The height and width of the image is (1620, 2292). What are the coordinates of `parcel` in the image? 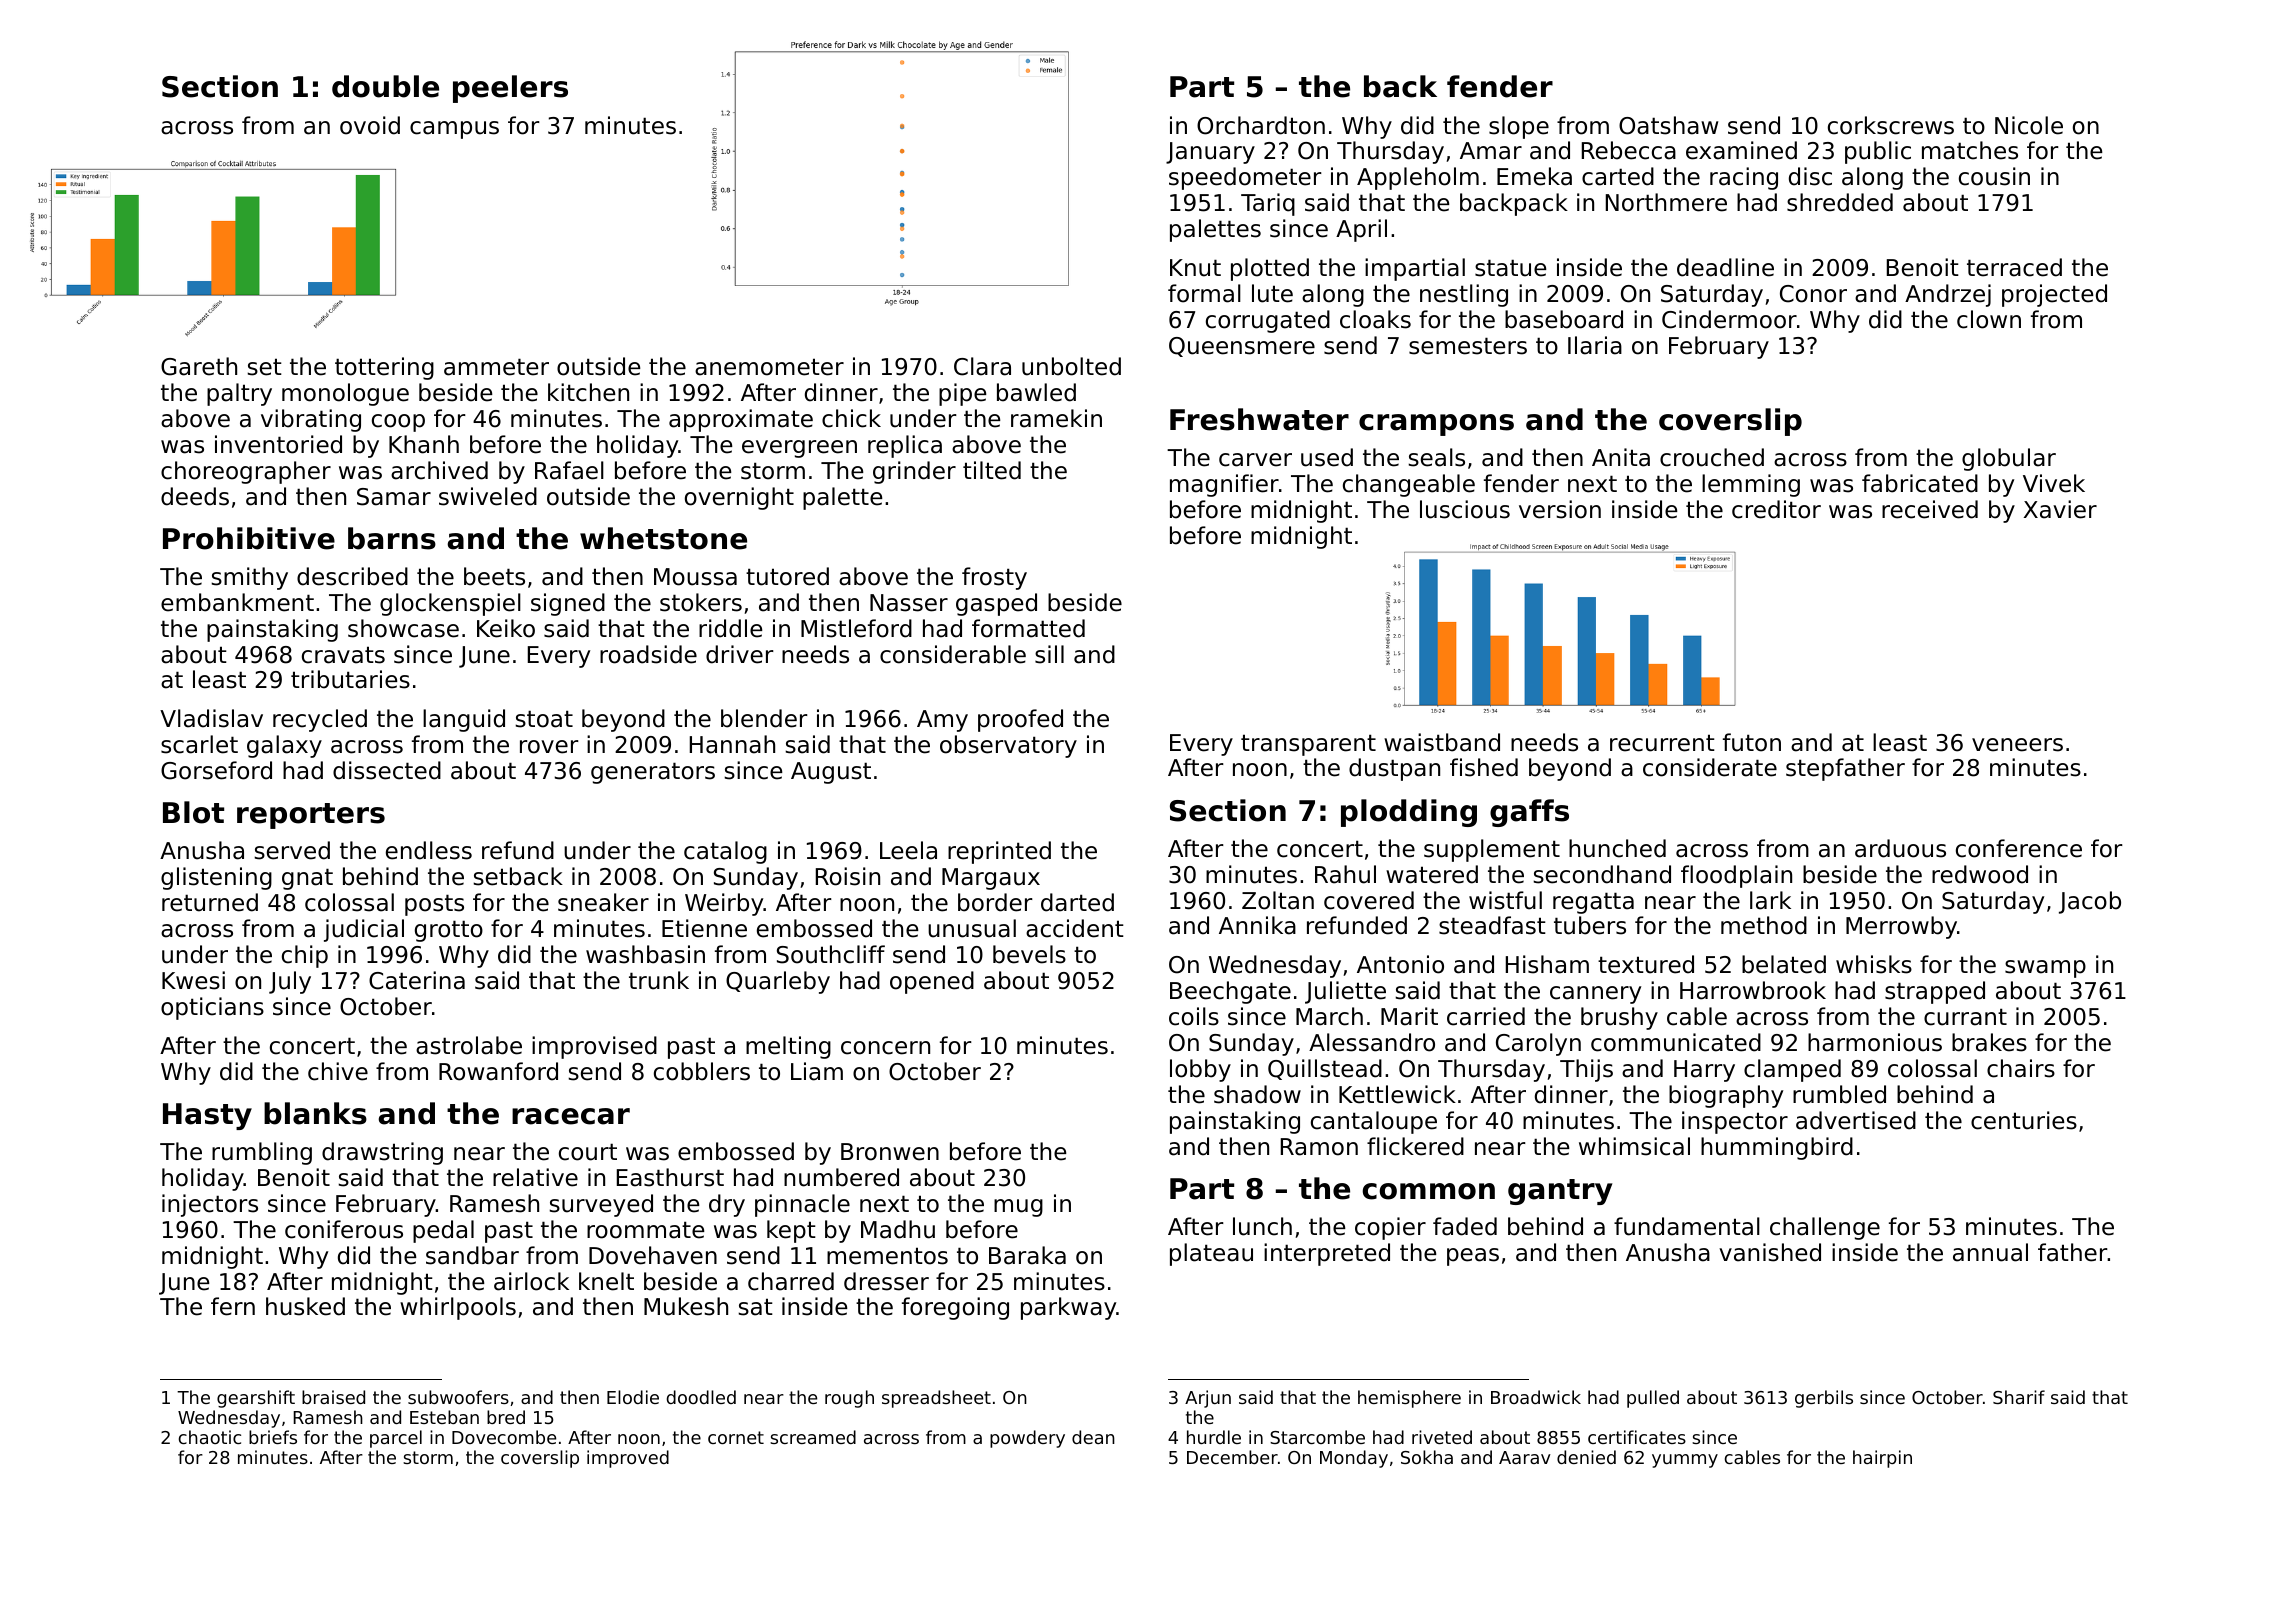 It's located at (396, 1439).
